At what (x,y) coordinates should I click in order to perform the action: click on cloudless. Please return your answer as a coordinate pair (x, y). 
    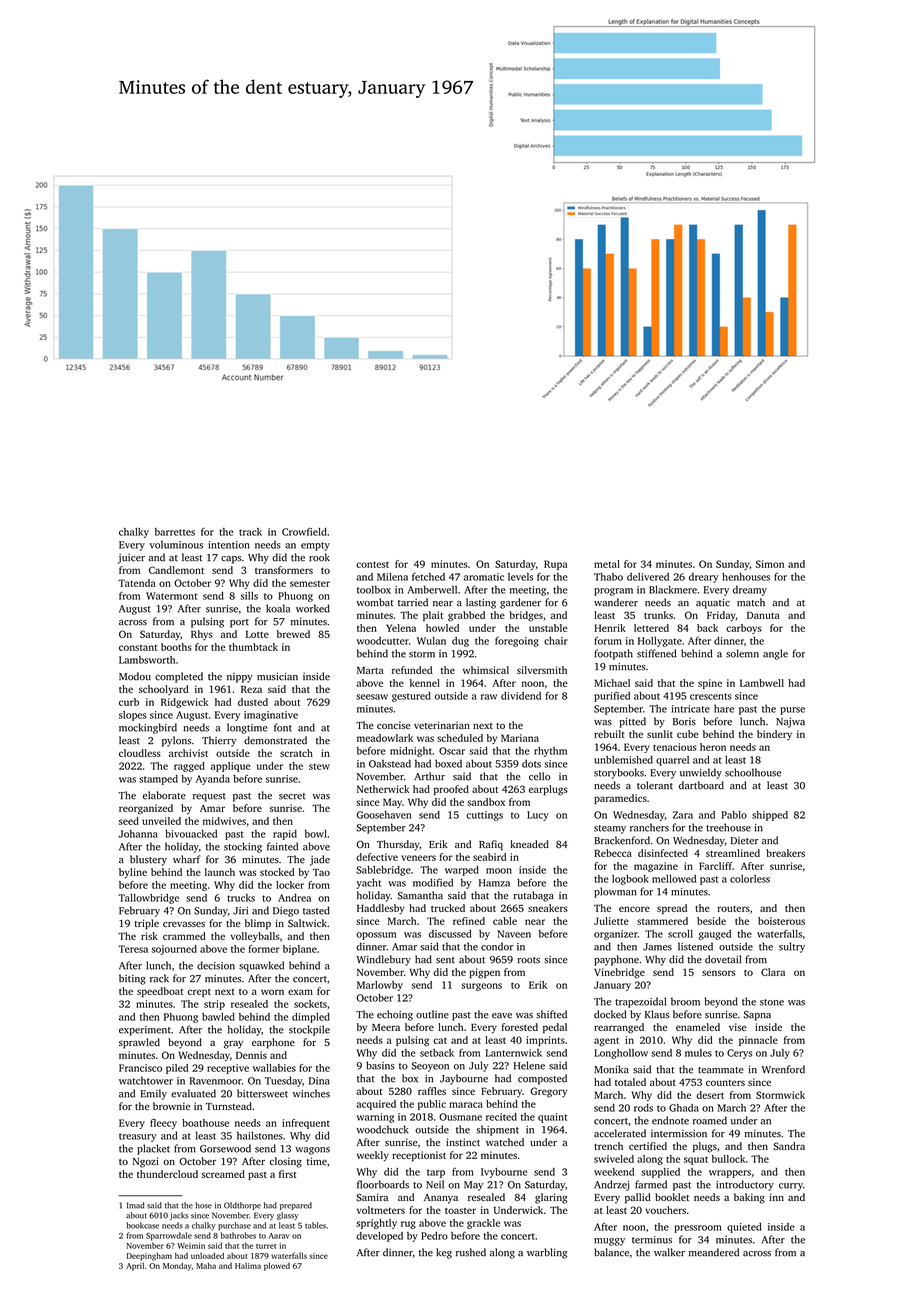
    Looking at the image, I should click on (140, 753).
